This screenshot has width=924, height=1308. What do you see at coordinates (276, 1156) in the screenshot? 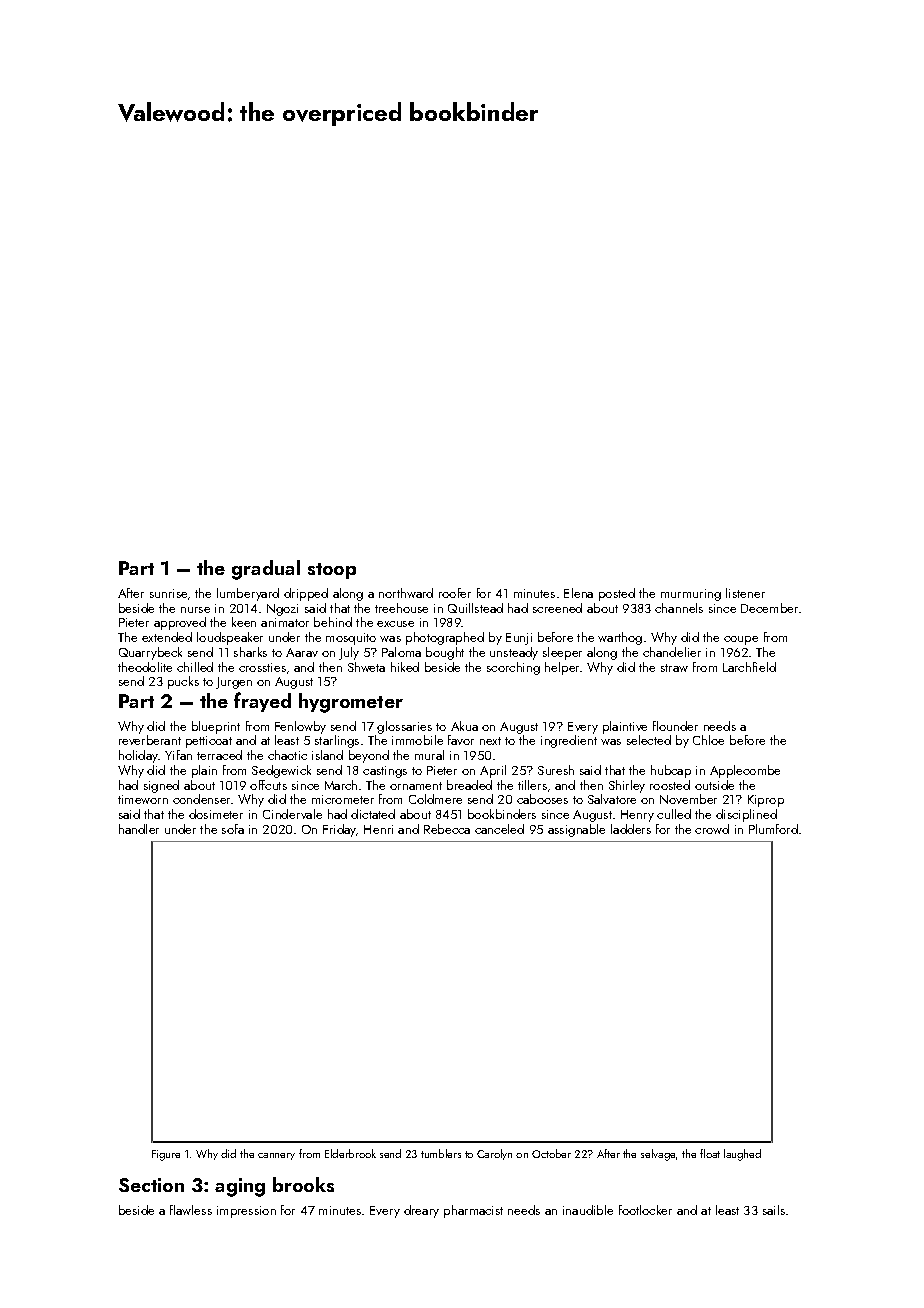
I see `cannery` at bounding box center [276, 1156].
